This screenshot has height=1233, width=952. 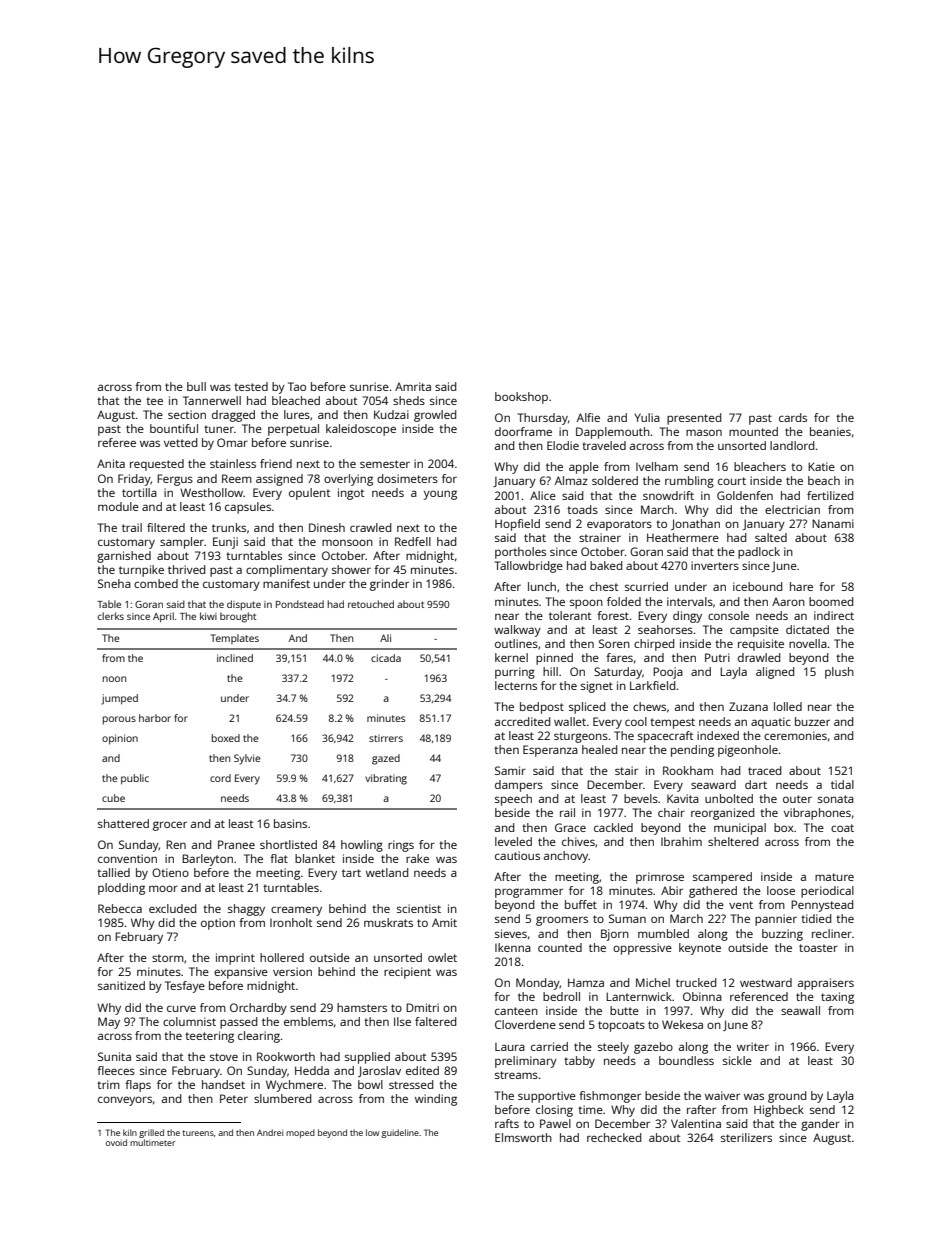 What do you see at coordinates (270, 1132) in the screenshot?
I see `Andrei` at bounding box center [270, 1132].
